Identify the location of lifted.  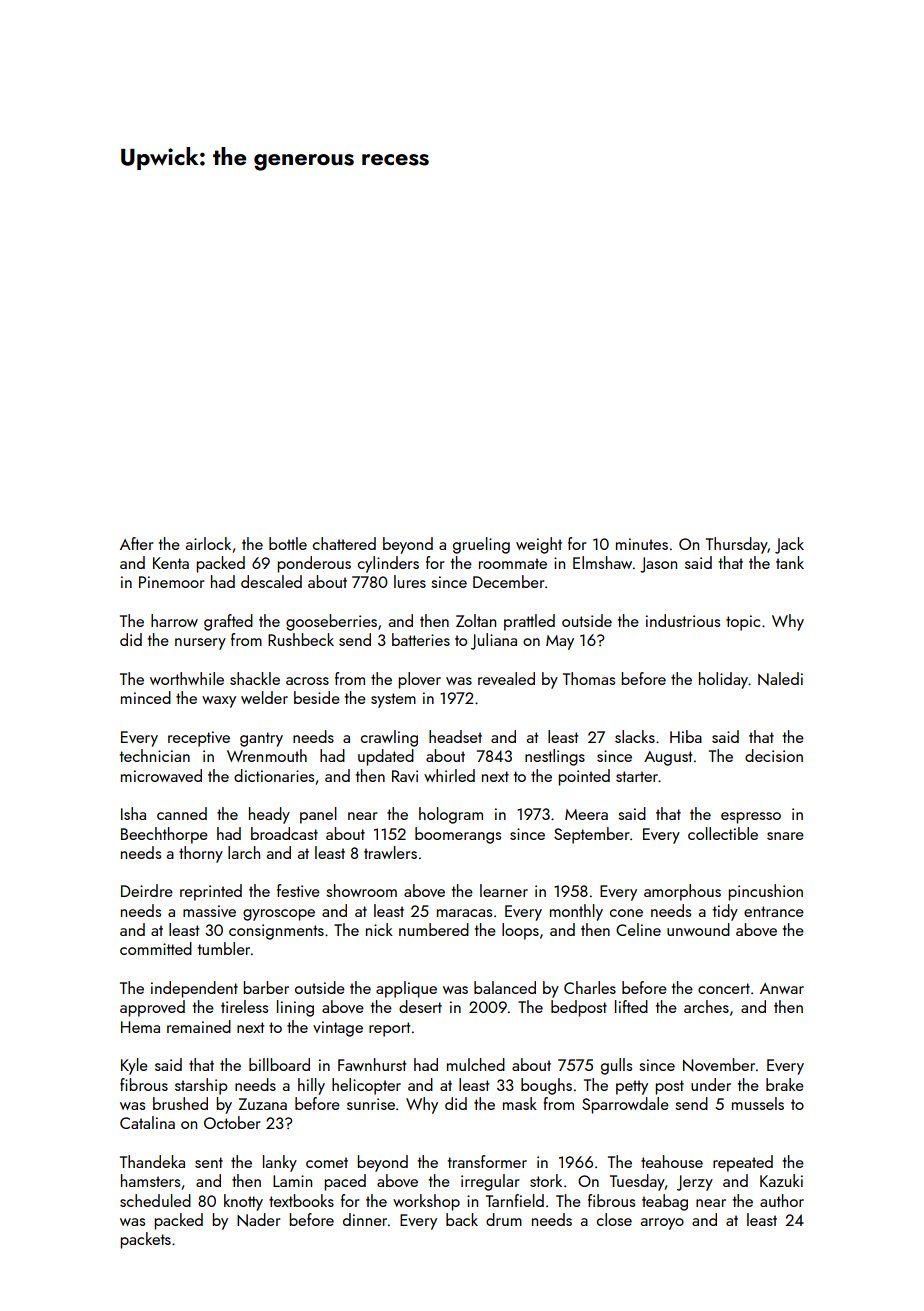
(631, 1006).
